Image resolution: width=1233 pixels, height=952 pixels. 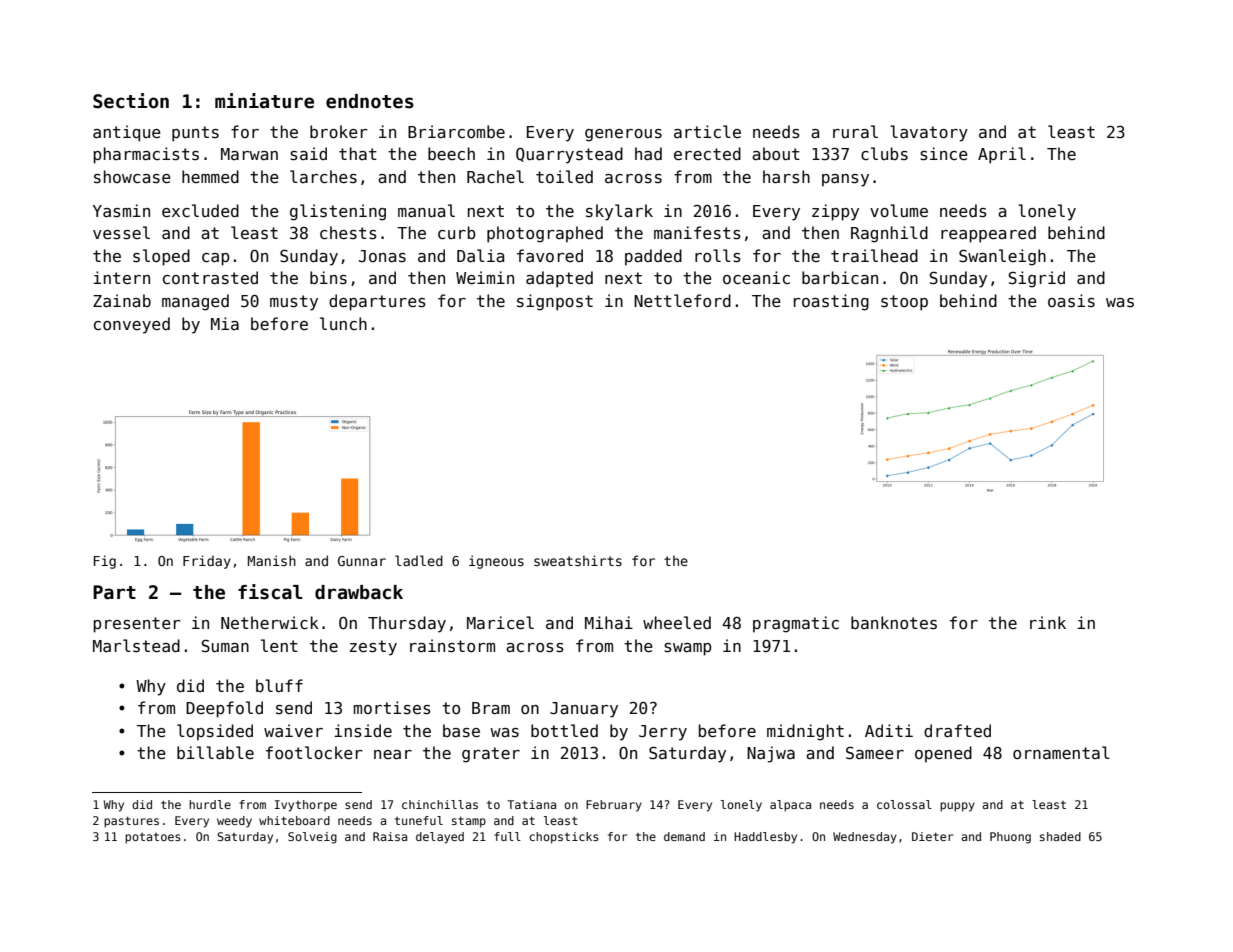 What do you see at coordinates (225, 646) in the page?
I see `Suman` at bounding box center [225, 646].
